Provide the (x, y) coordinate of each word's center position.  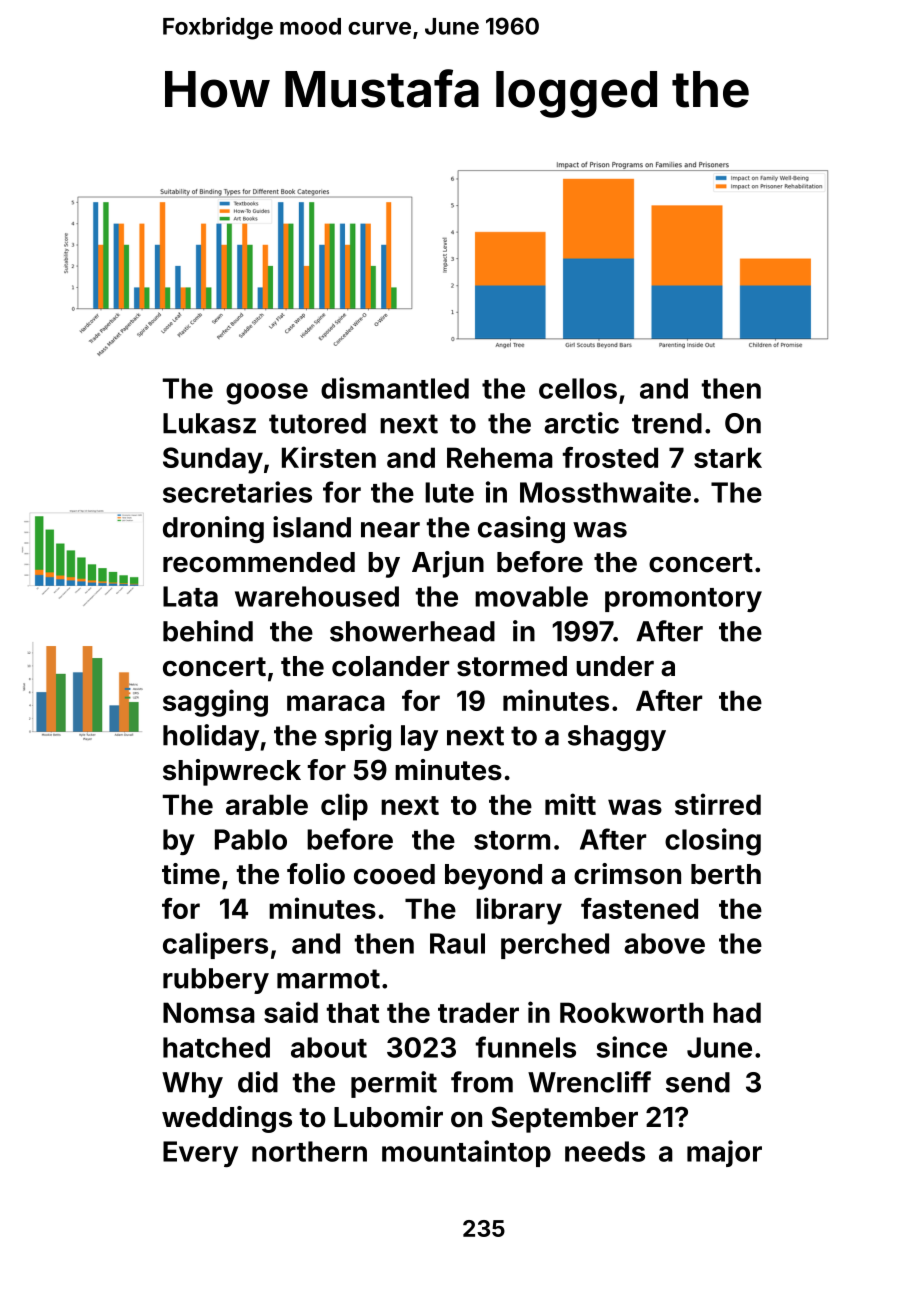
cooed (394, 874)
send (698, 1082)
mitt (570, 804)
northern (309, 1151)
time (191, 874)
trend (667, 423)
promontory (683, 600)
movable (531, 596)
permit (394, 1084)
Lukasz (209, 423)
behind (208, 631)
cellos (578, 388)
